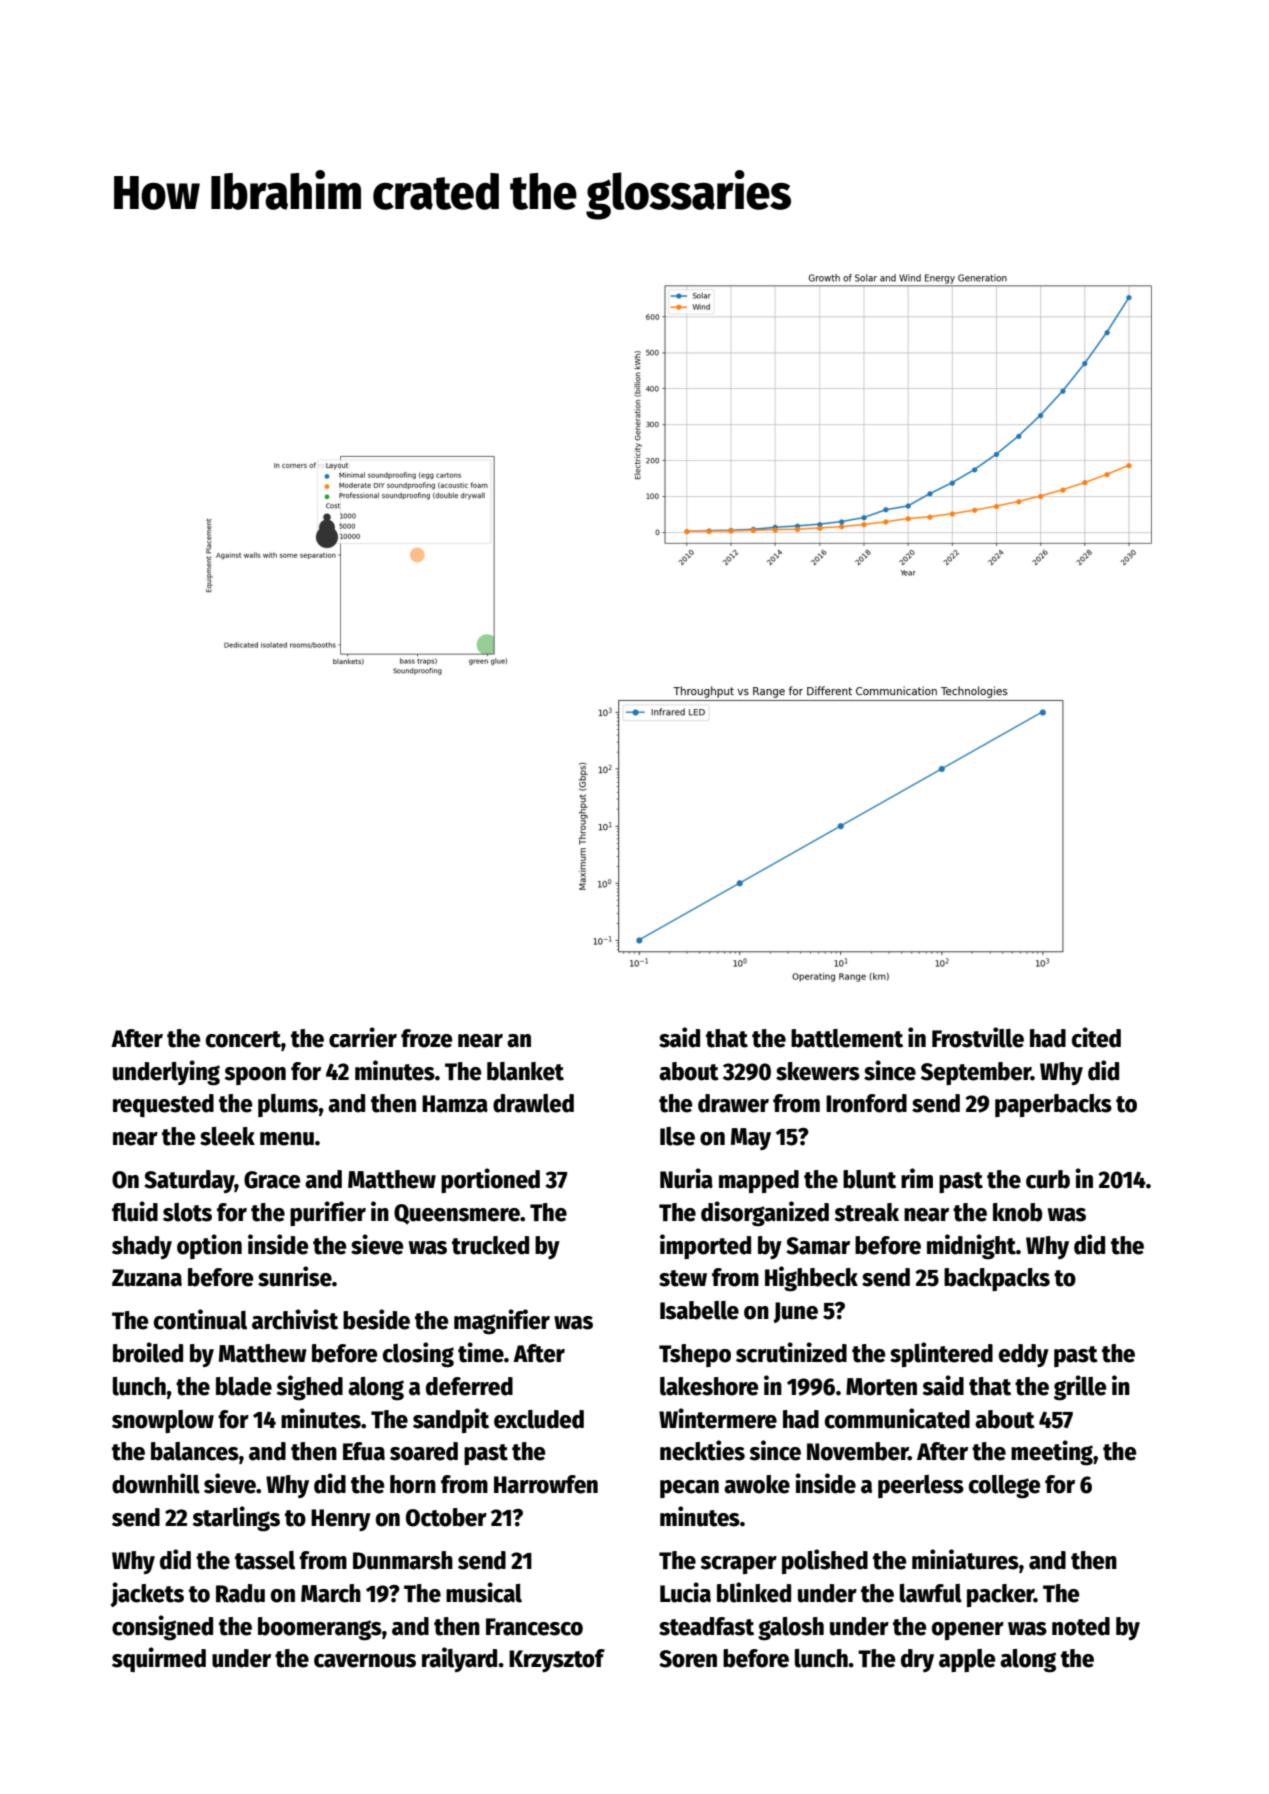  What do you see at coordinates (818, 1071) in the screenshot?
I see `skewers` at bounding box center [818, 1071].
